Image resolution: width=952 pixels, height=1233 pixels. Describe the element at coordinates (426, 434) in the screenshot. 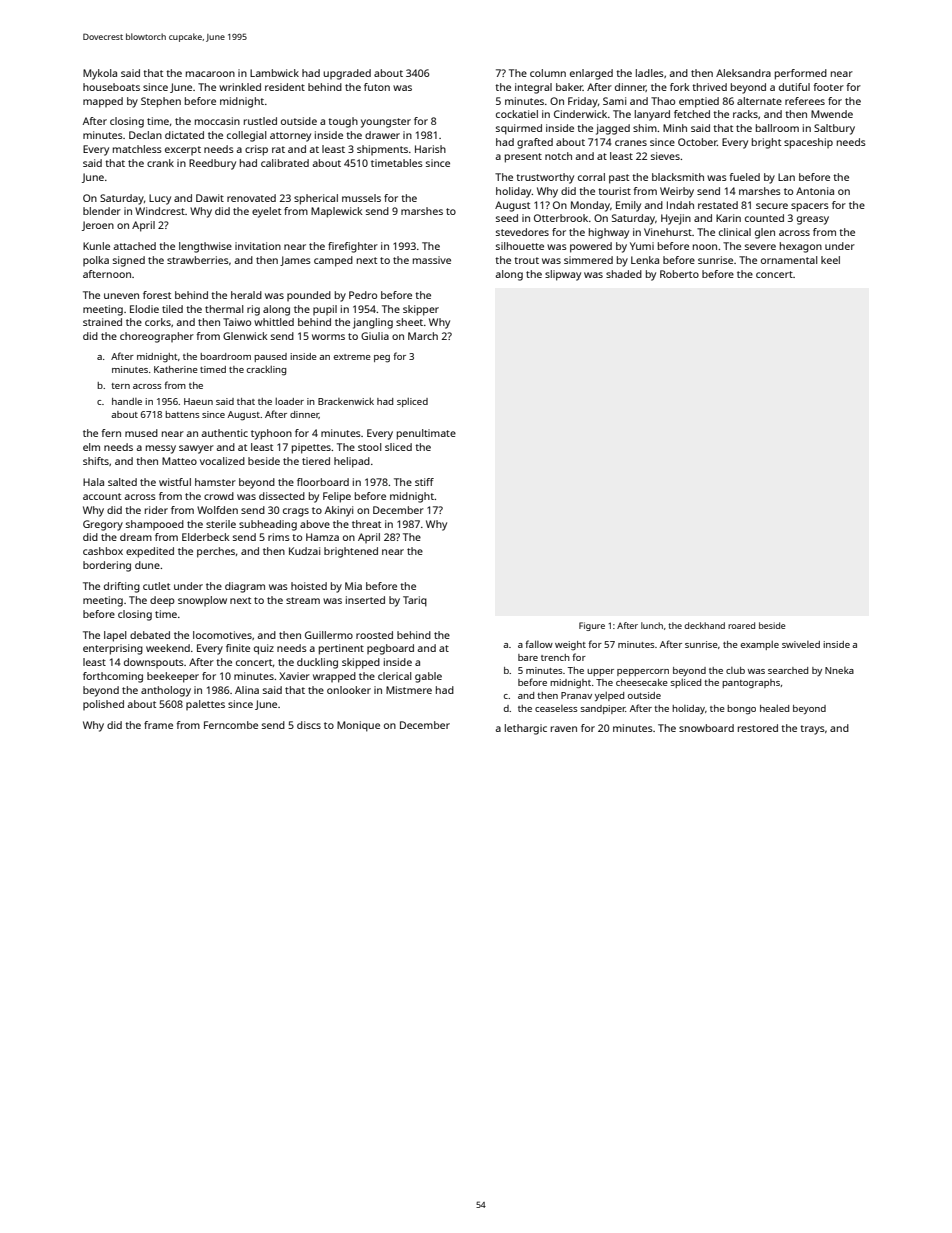

I see `penultimate` at that location.
